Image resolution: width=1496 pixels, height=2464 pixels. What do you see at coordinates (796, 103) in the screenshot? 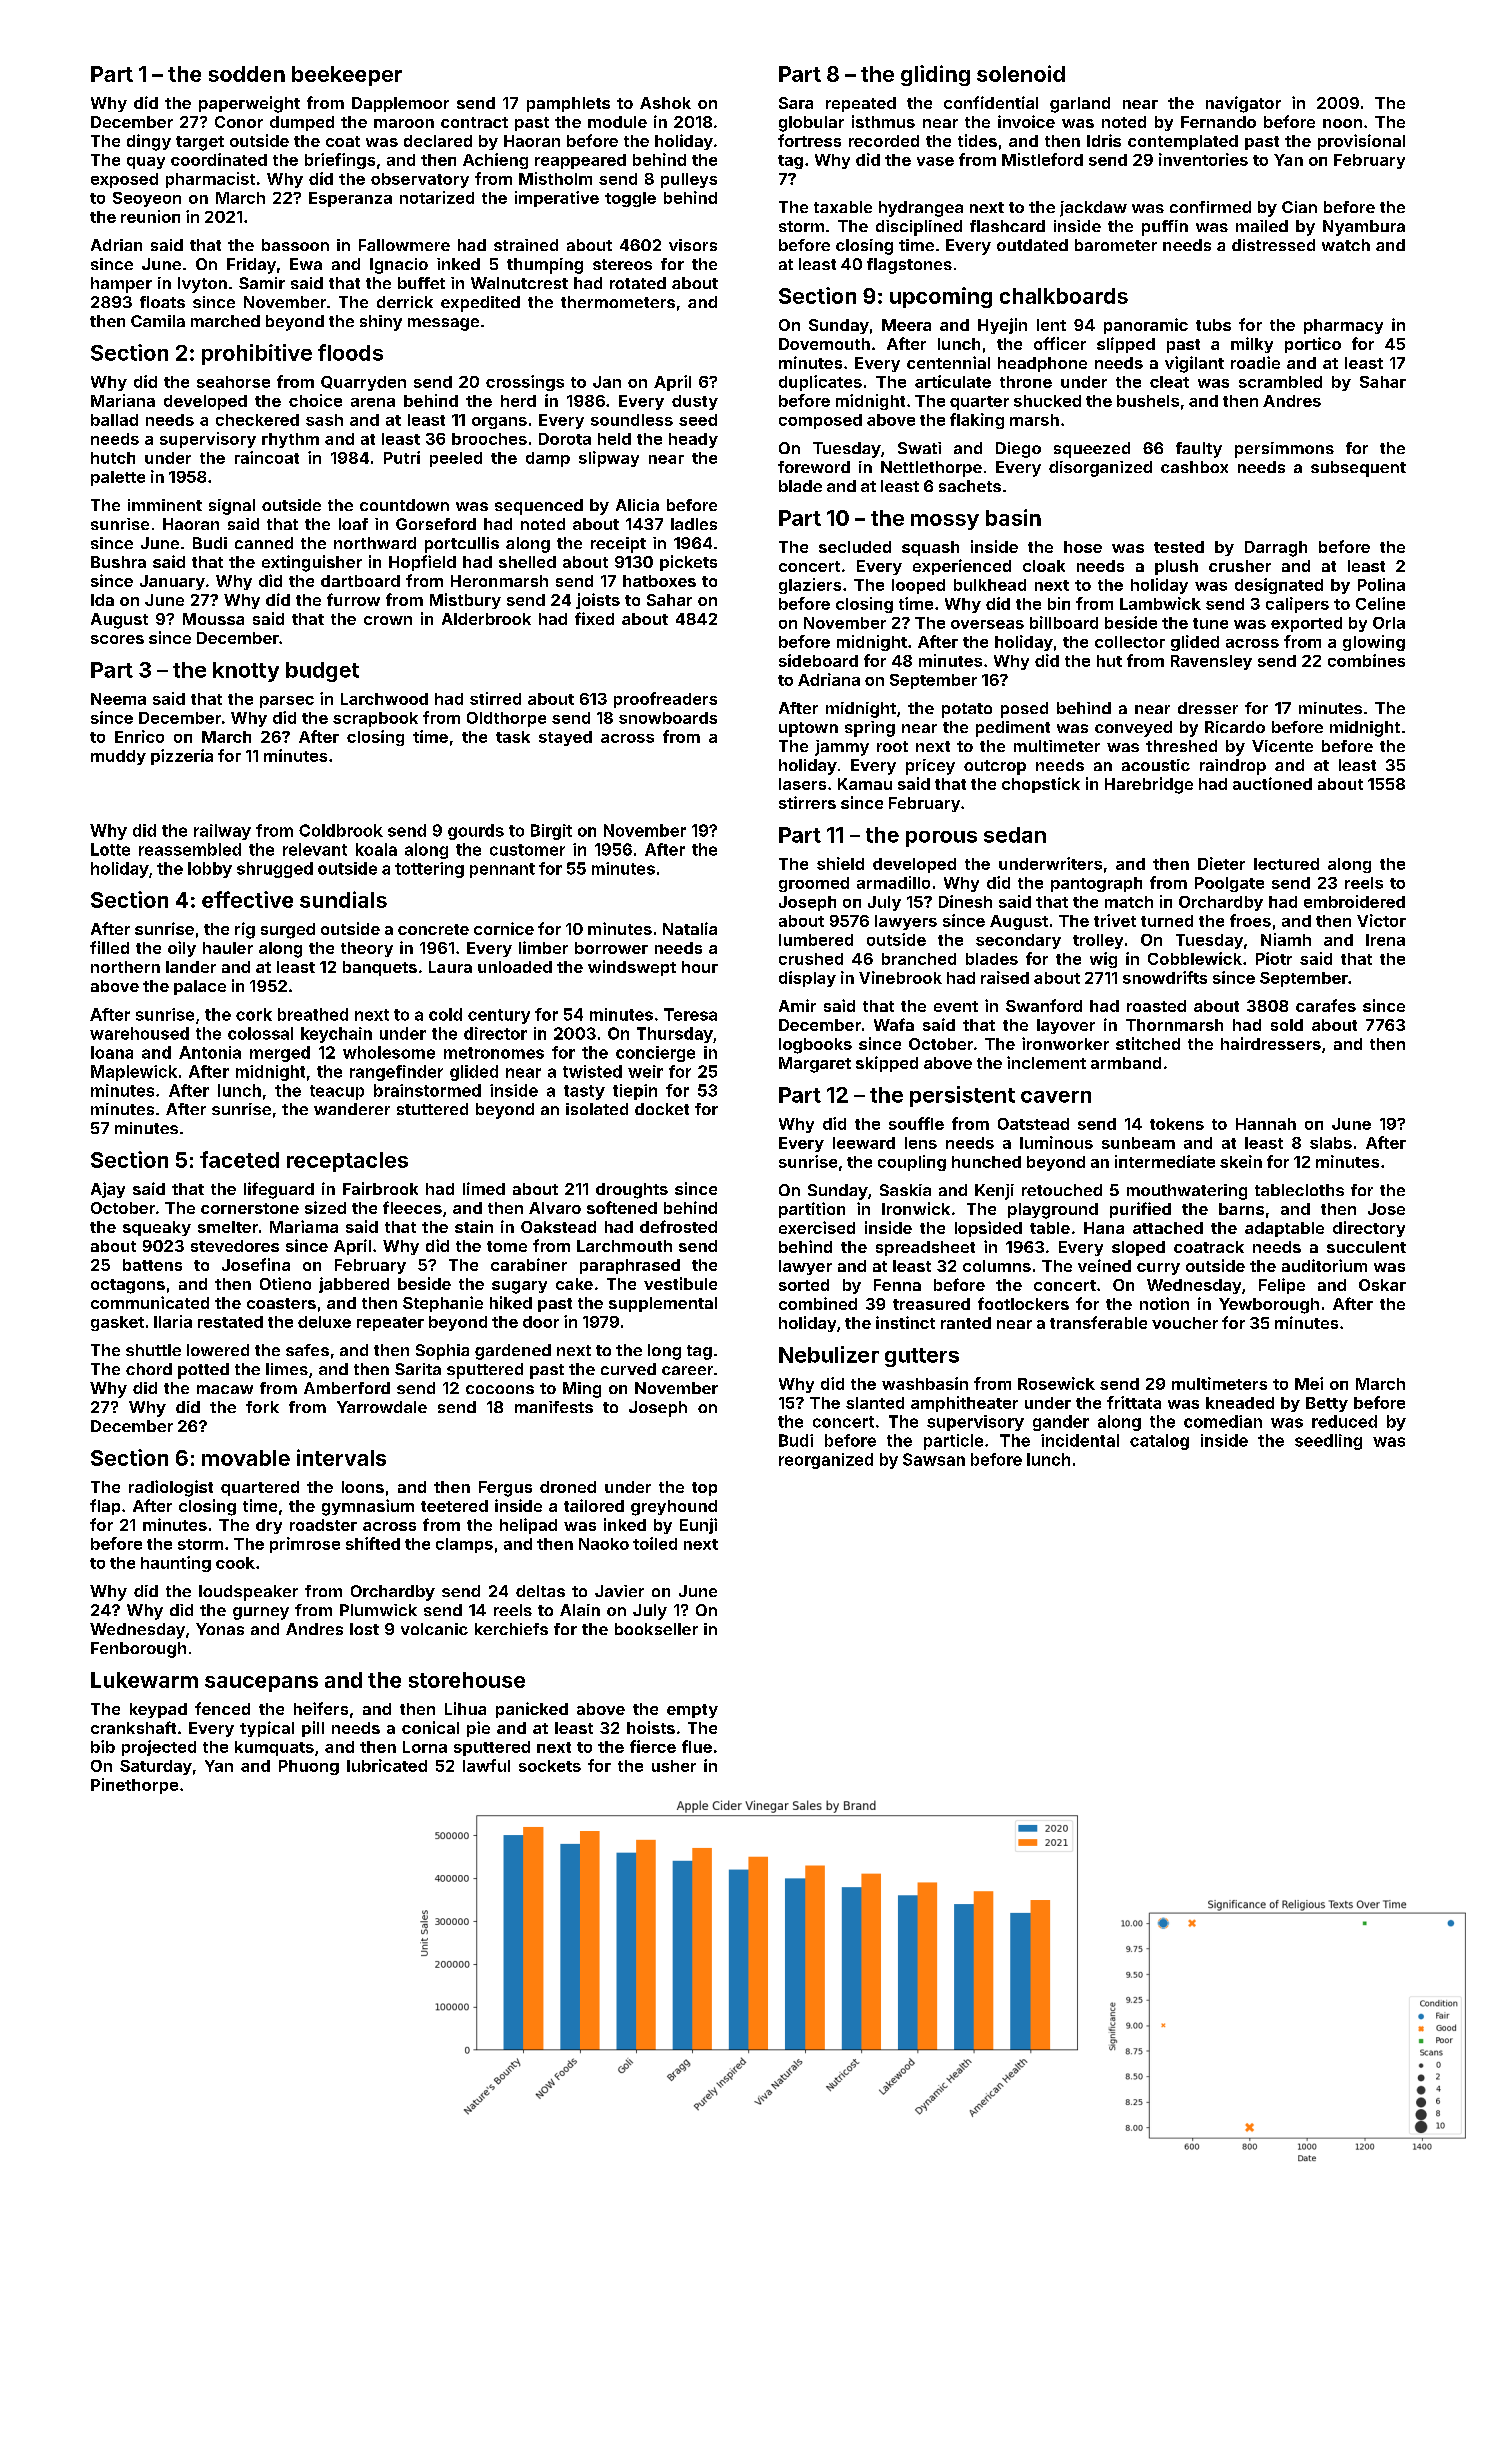
I see `Sara` at bounding box center [796, 103].
